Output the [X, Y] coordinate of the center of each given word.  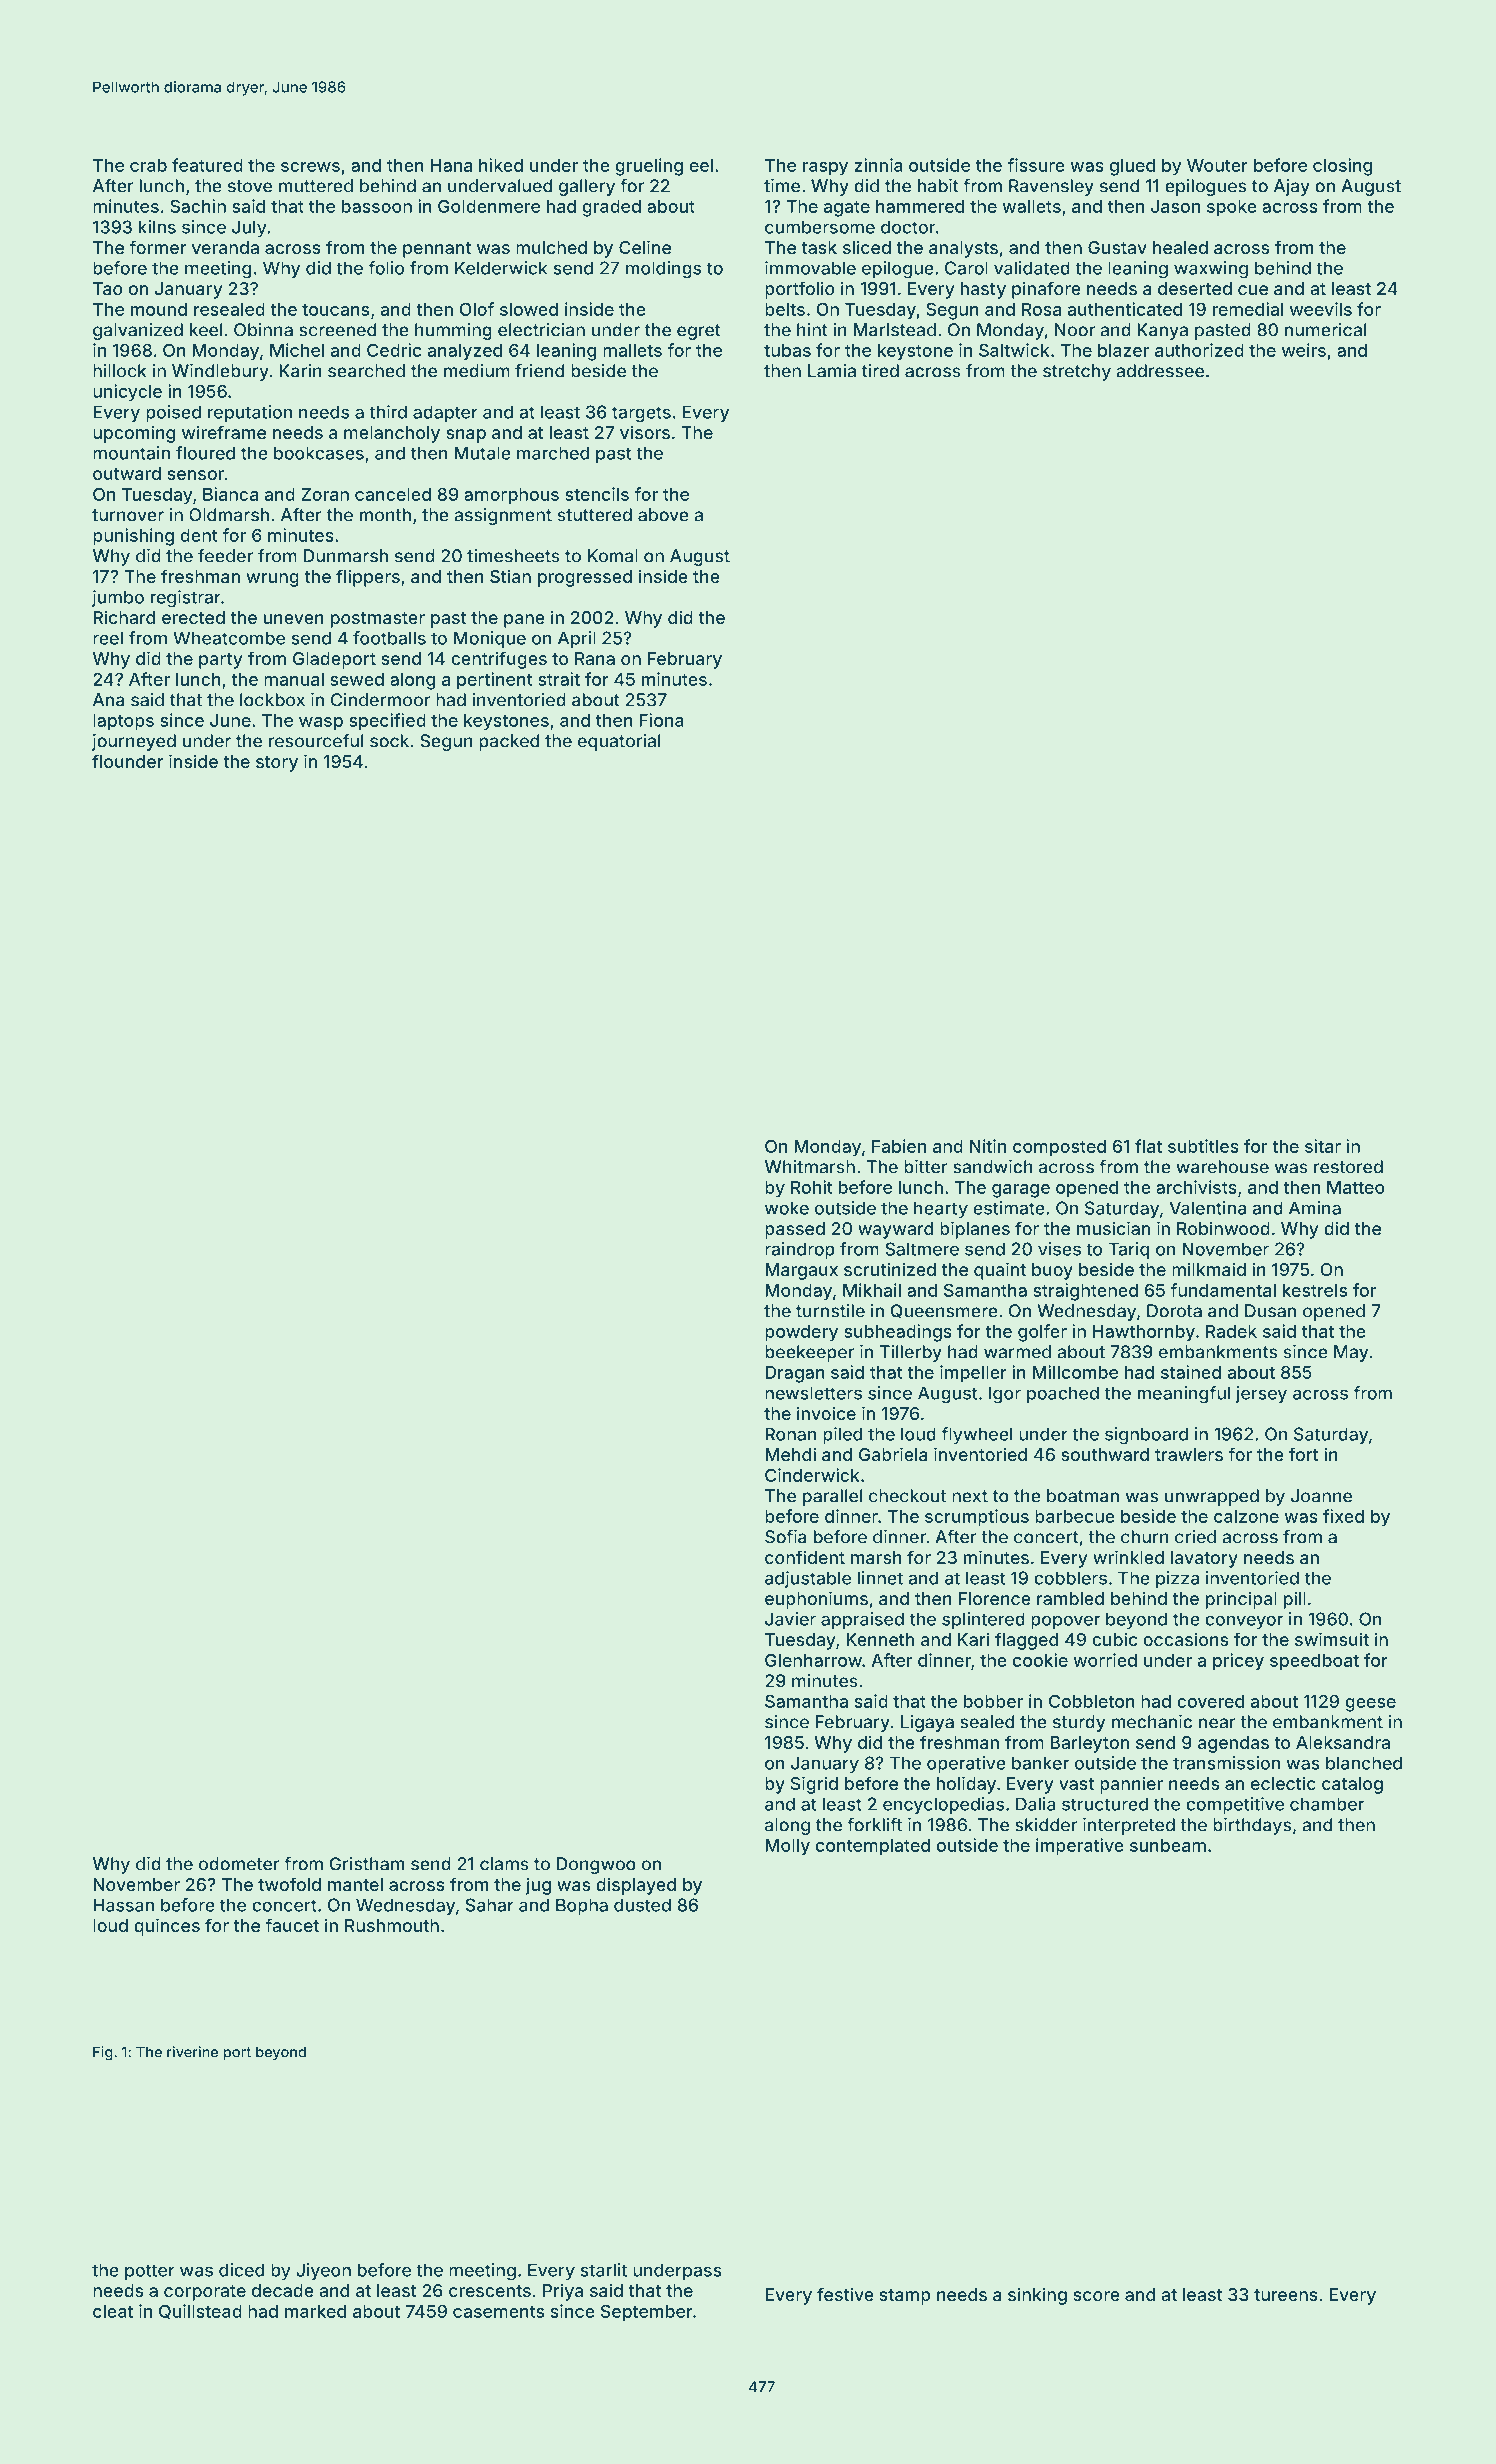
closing [1342, 167]
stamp [905, 2297]
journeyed [134, 742]
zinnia [878, 165]
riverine [192, 2052]
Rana [595, 658]
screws [310, 167]
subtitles [1203, 1146]
